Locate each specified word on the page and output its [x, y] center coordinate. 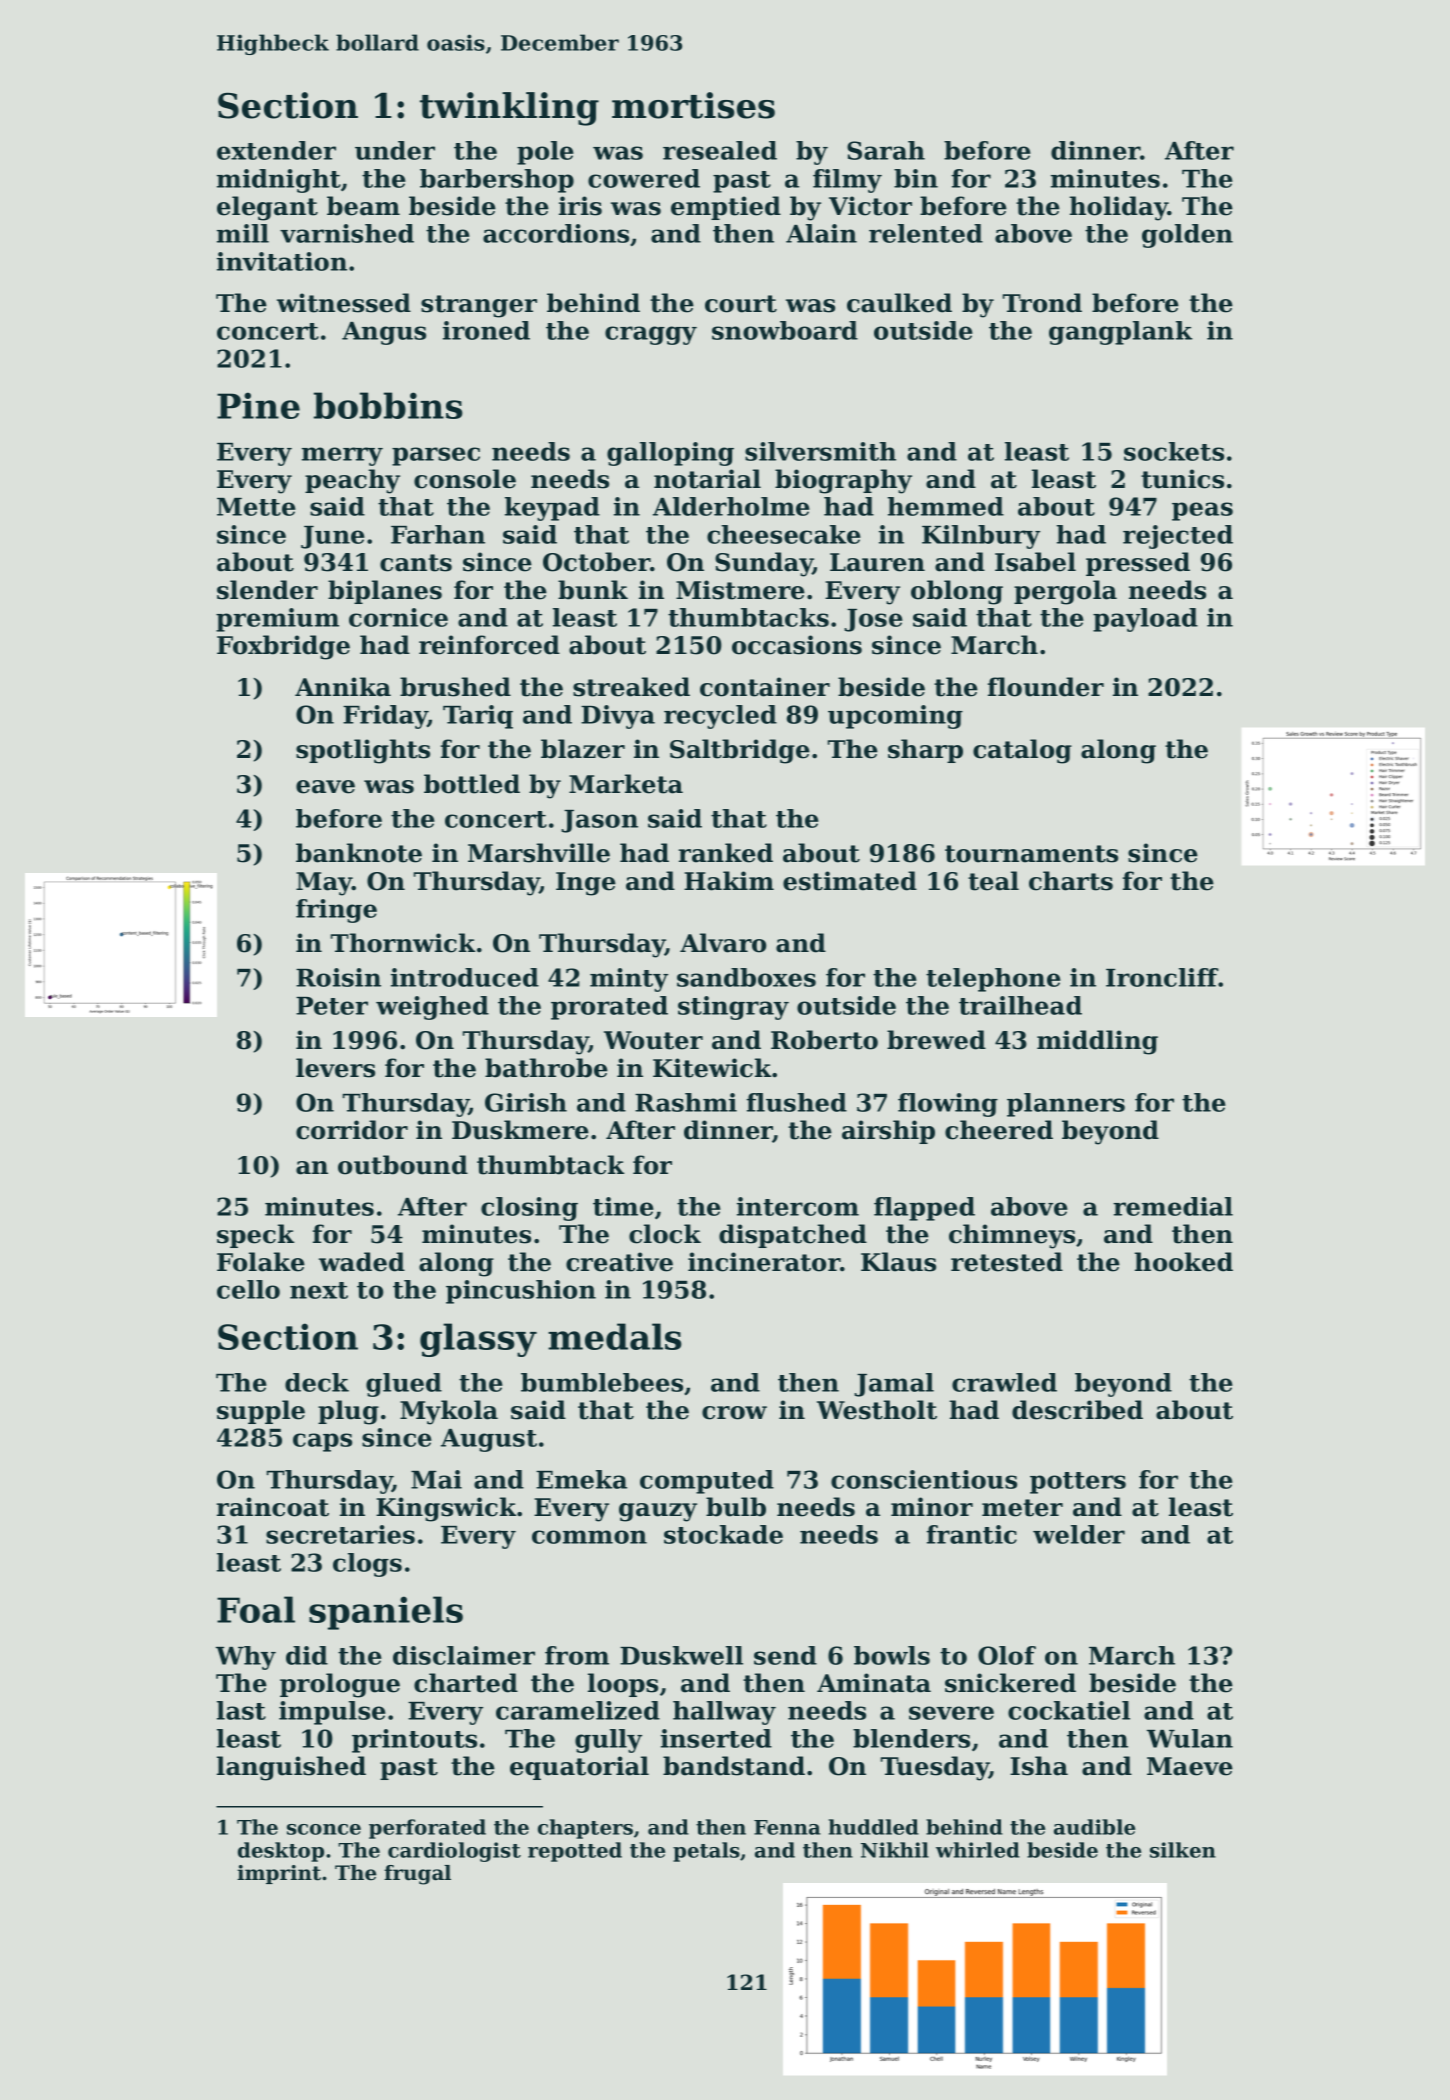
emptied [726, 208]
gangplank [1120, 333]
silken [1183, 1850]
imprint [279, 1874]
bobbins [388, 405]
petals [706, 1852]
